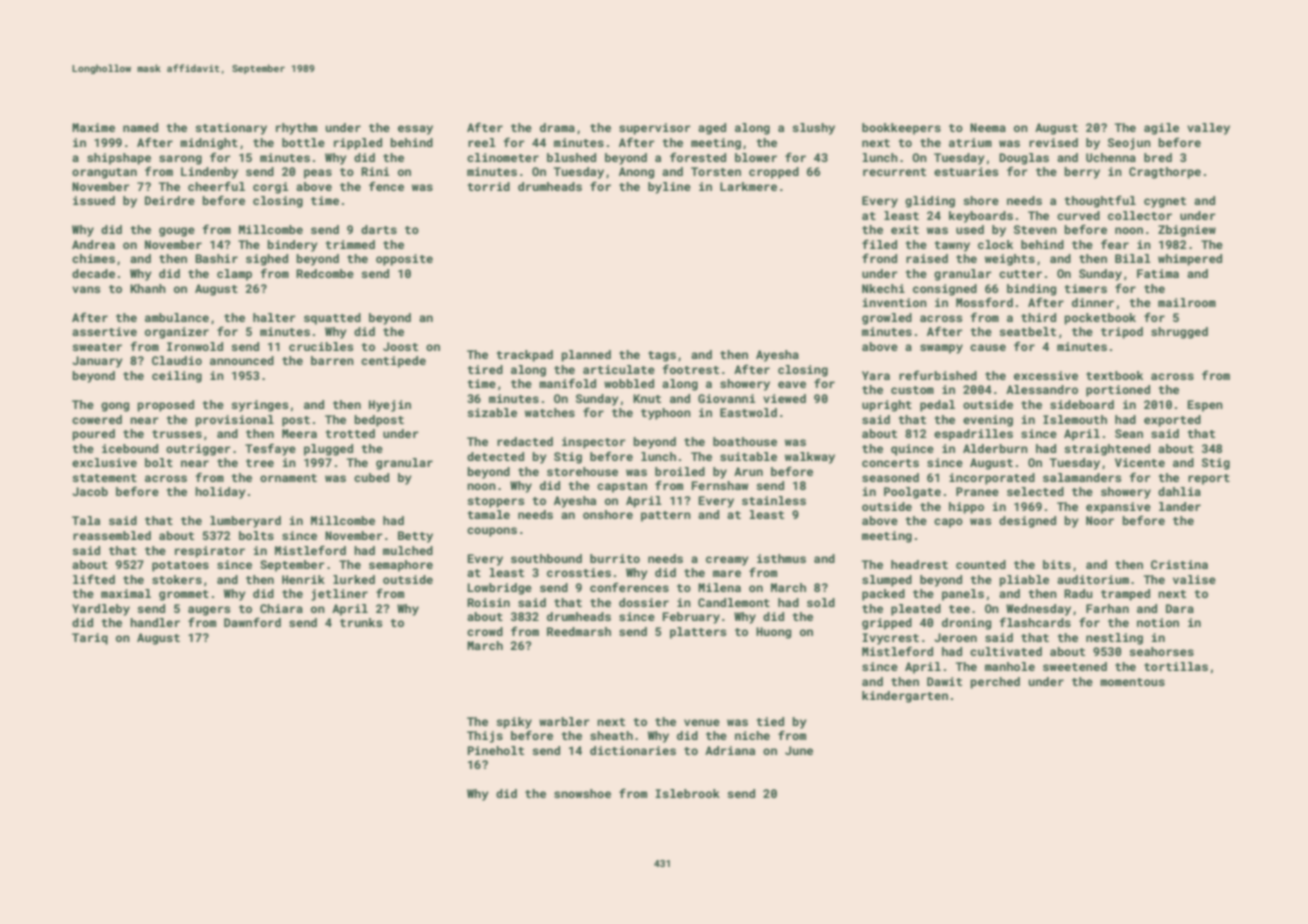 The width and height of the image is (1308, 924). I want to click on crossties, so click(579, 572).
